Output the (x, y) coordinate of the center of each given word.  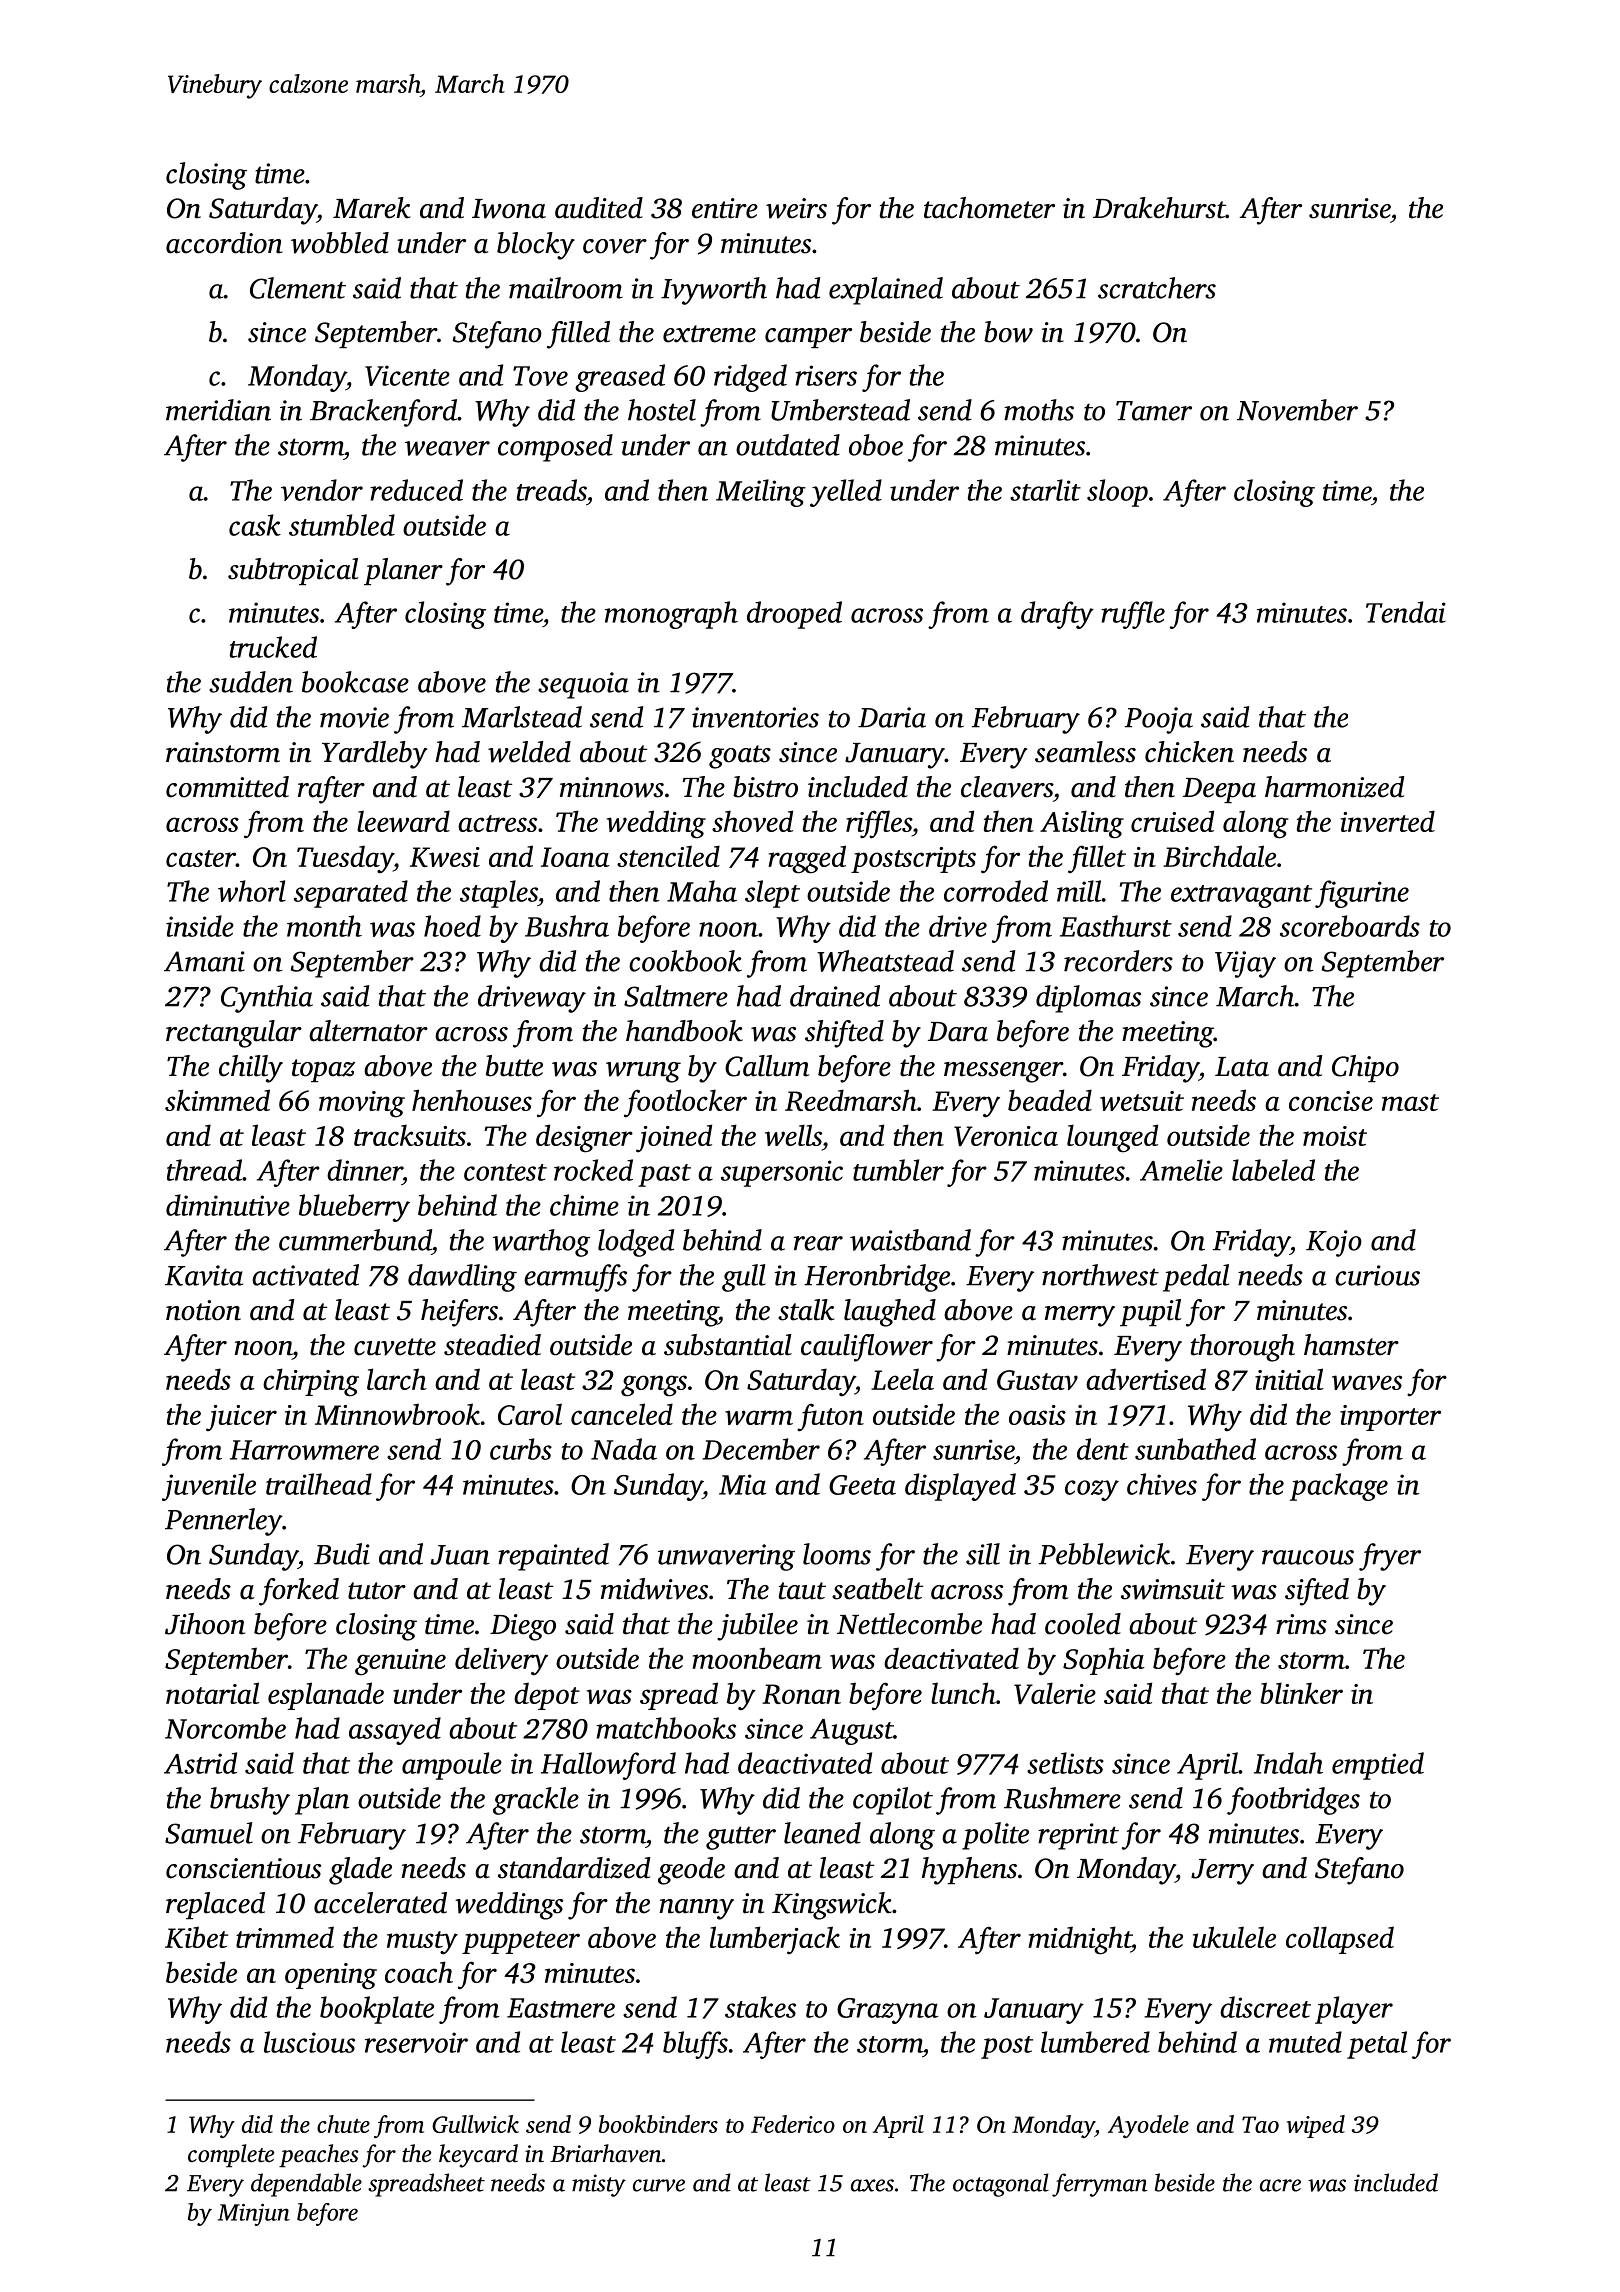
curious (1377, 1275)
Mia (742, 1484)
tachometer (989, 208)
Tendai (1406, 612)
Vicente (407, 375)
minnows (612, 787)
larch (397, 1379)
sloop (1117, 493)
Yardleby (374, 755)
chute (343, 2124)
